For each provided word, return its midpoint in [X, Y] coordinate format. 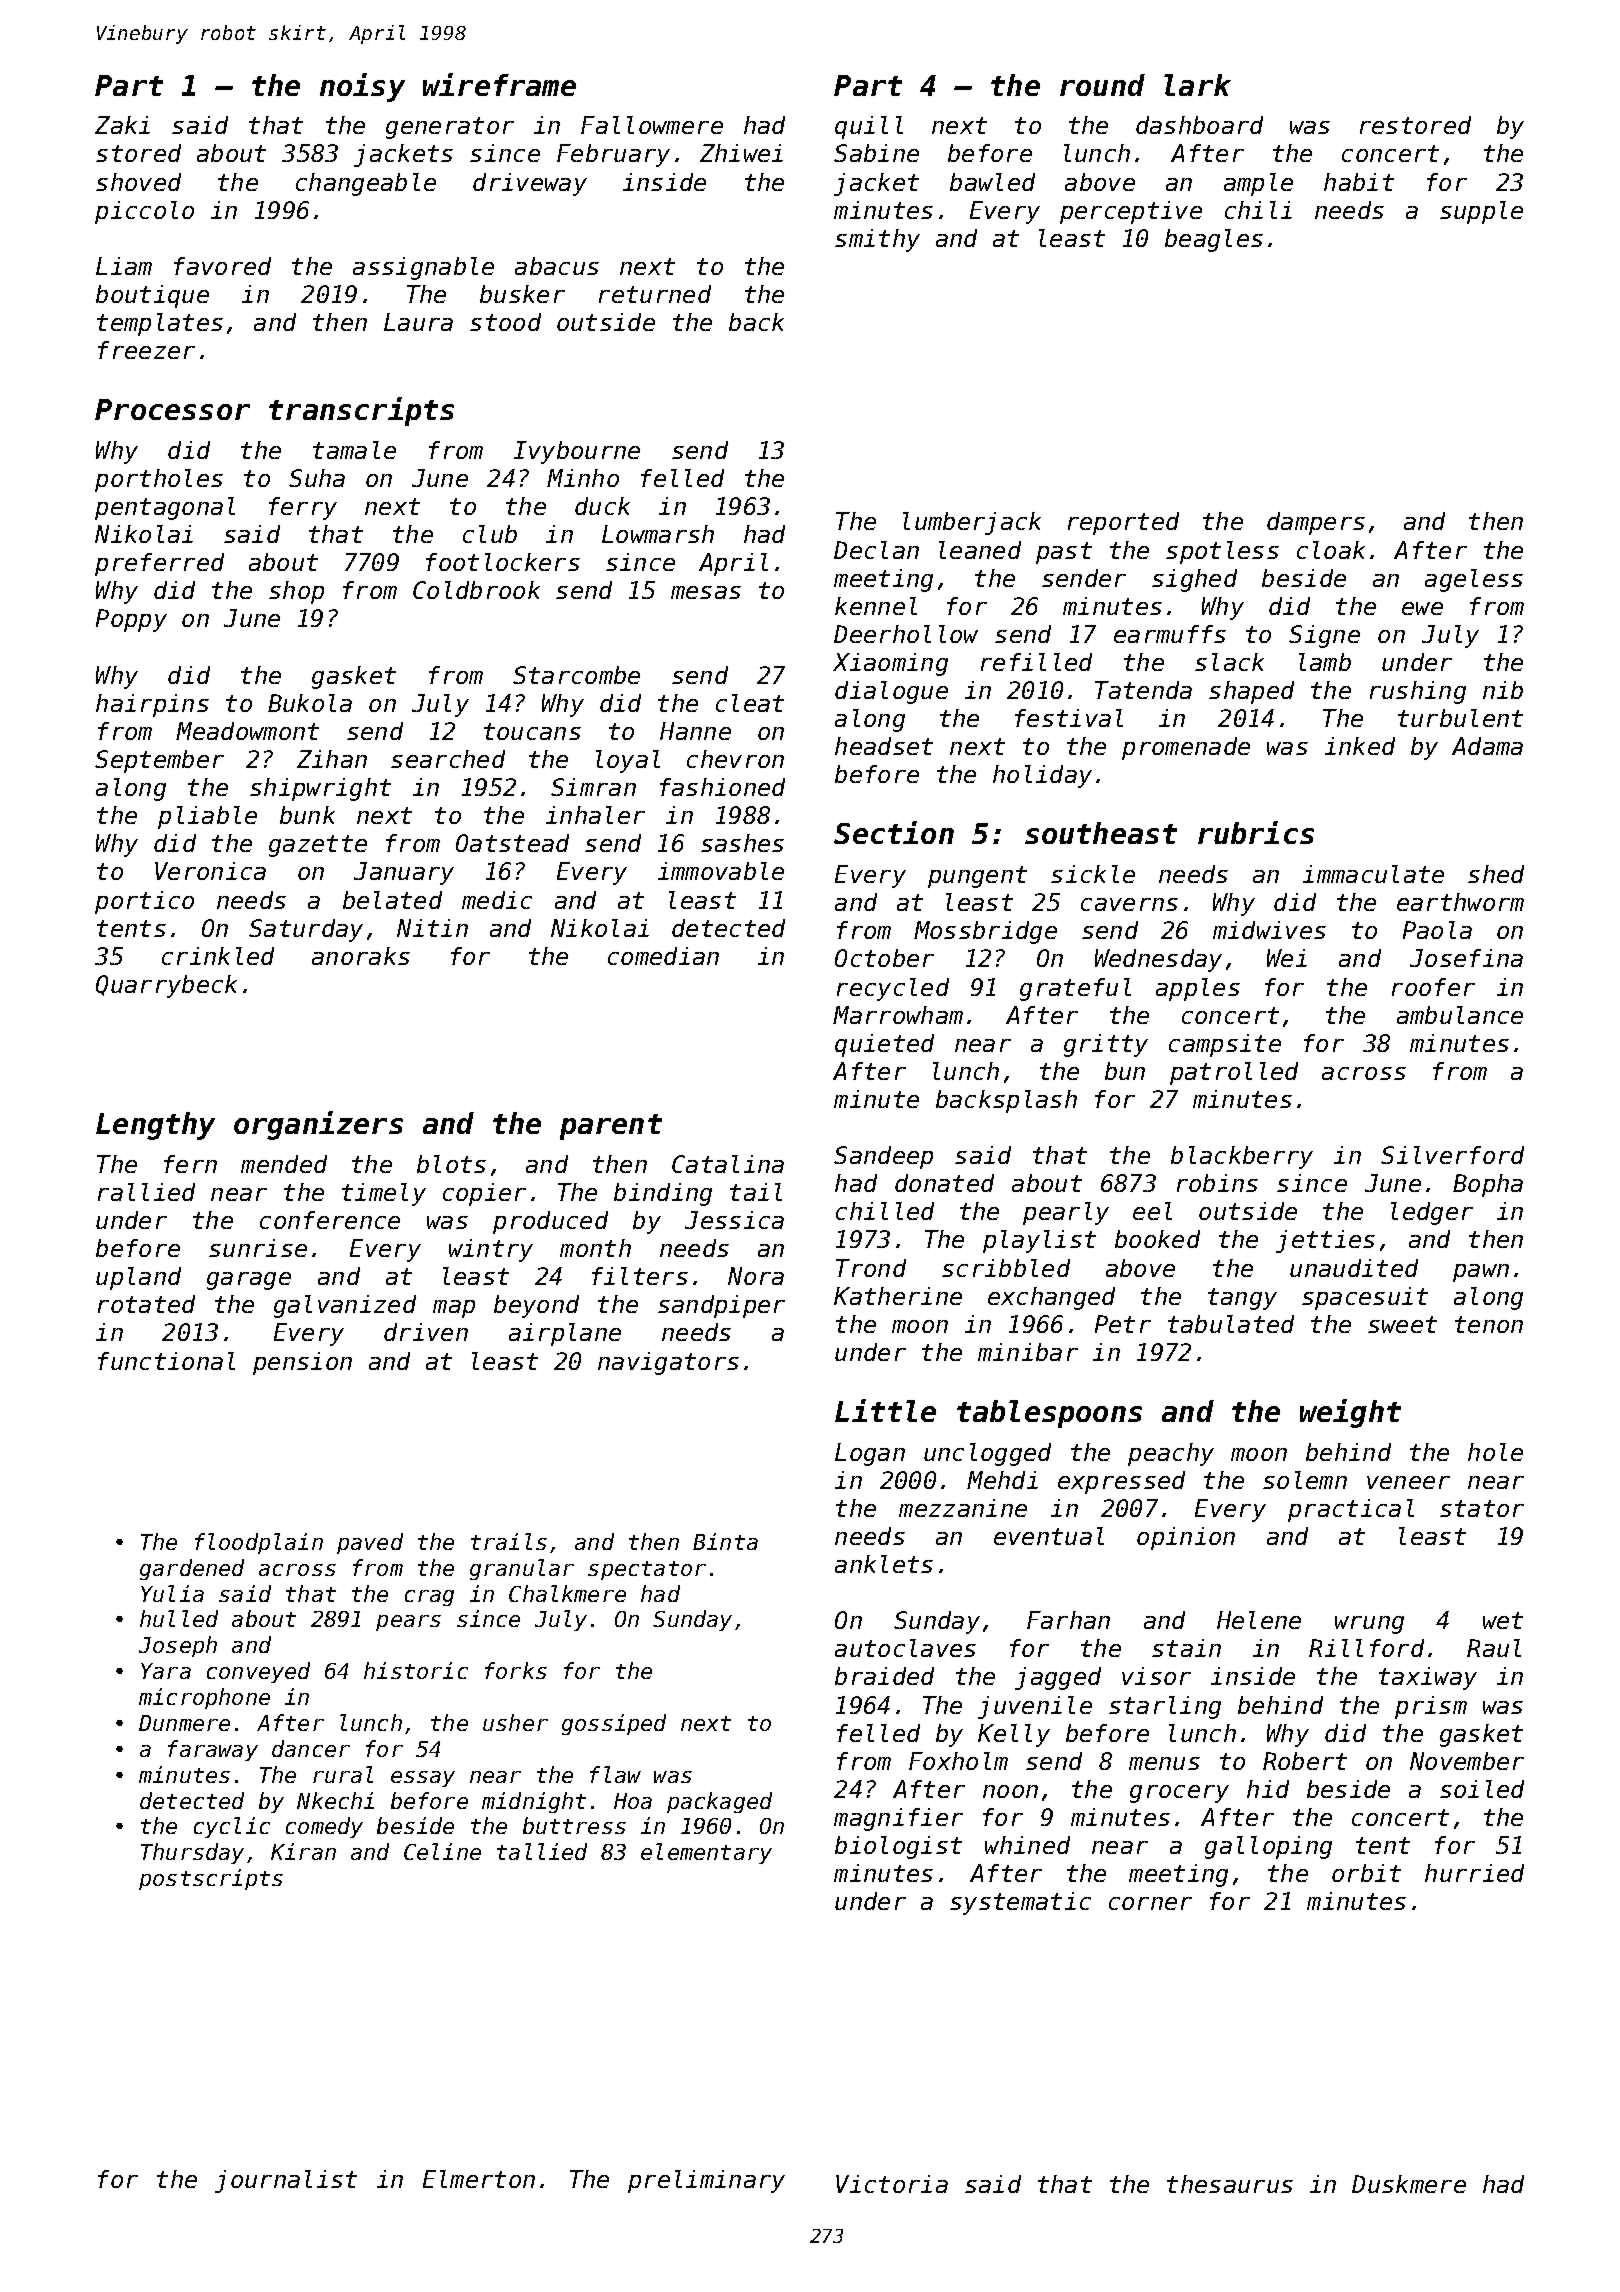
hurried [1474, 1873]
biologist [898, 1847]
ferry [303, 508]
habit [1359, 182]
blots [451, 1164]
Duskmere [1409, 2184]
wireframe [499, 84]
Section [894, 832]
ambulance [1460, 1015]
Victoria [892, 2184]
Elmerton [479, 2179]
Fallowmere [652, 125]
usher [515, 1722]
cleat [750, 703]
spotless [1222, 552]
